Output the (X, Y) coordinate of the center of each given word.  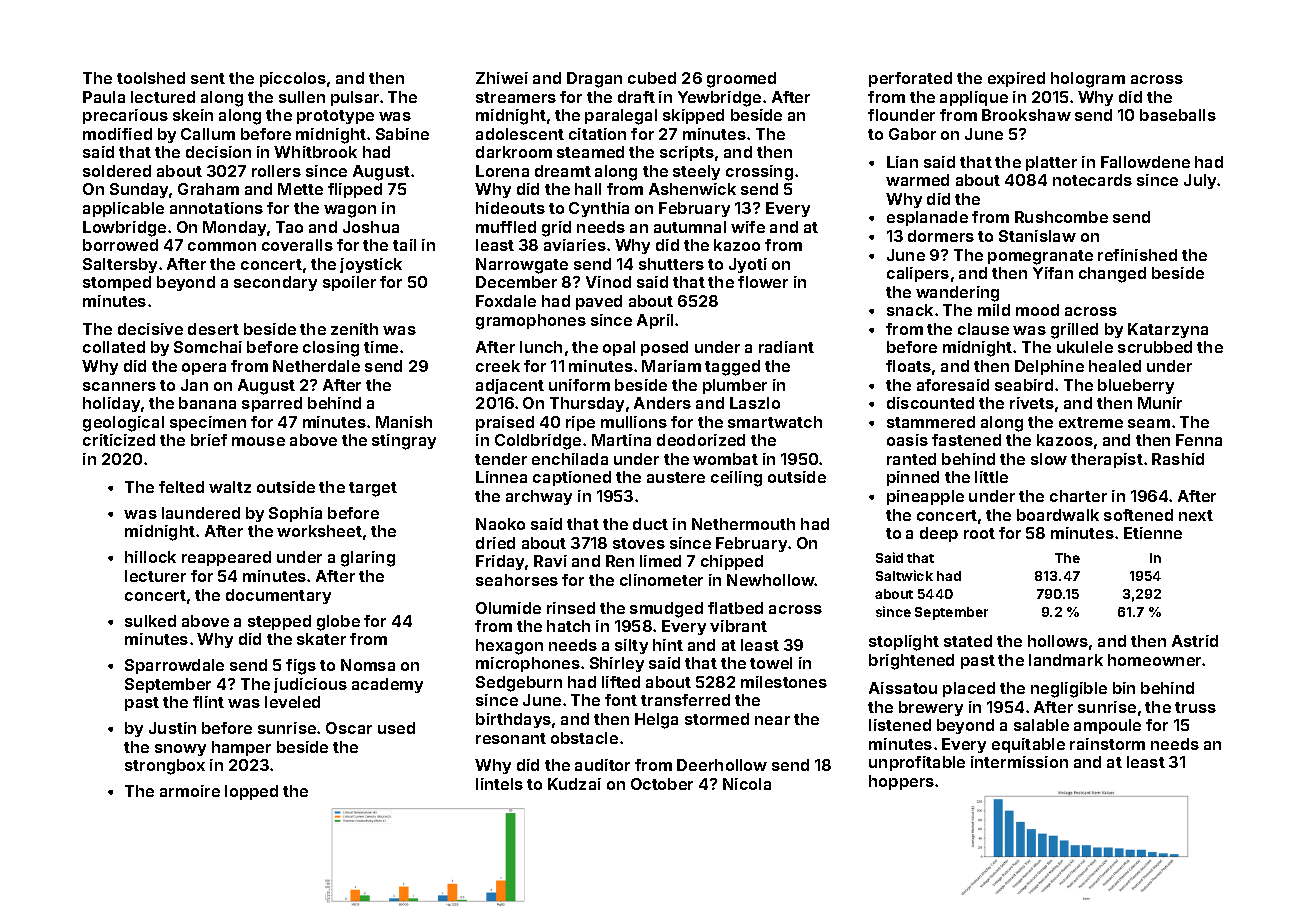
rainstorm (1107, 744)
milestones (784, 682)
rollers (276, 171)
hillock (150, 557)
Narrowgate (522, 266)
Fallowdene (1145, 162)
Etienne (1153, 533)
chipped (732, 562)
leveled (292, 702)
